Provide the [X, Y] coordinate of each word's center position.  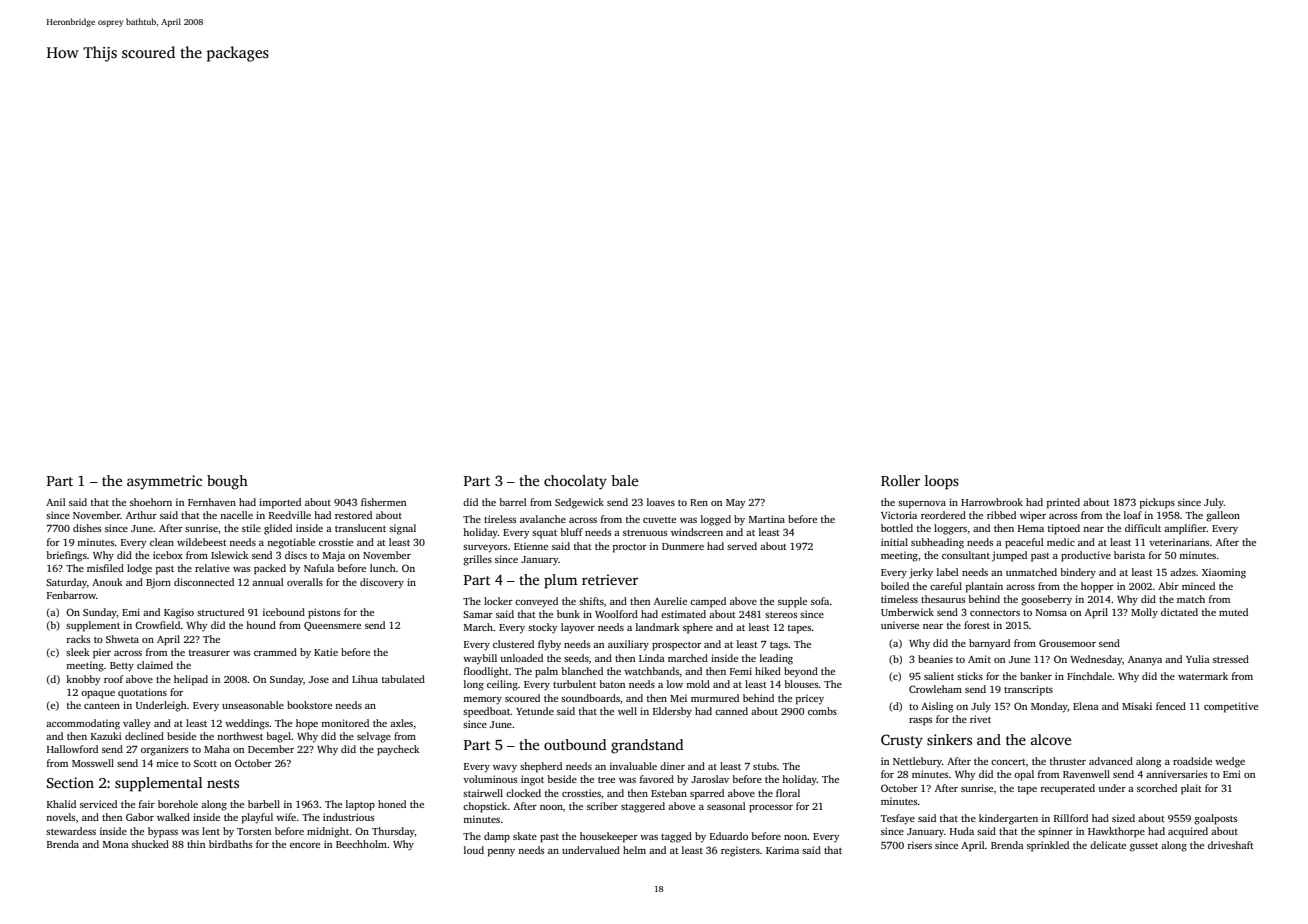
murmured [715, 698]
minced [1198, 586]
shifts [591, 601]
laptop [360, 805]
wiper [1033, 516]
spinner [1055, 832]
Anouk [107, 582]
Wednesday [1096, 660]
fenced [1171, 706]
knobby [83, 680]
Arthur [141, 515]
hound [261, 625]
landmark [658, 627]
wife [286, 817]
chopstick [485, 807]
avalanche [543, 519]
